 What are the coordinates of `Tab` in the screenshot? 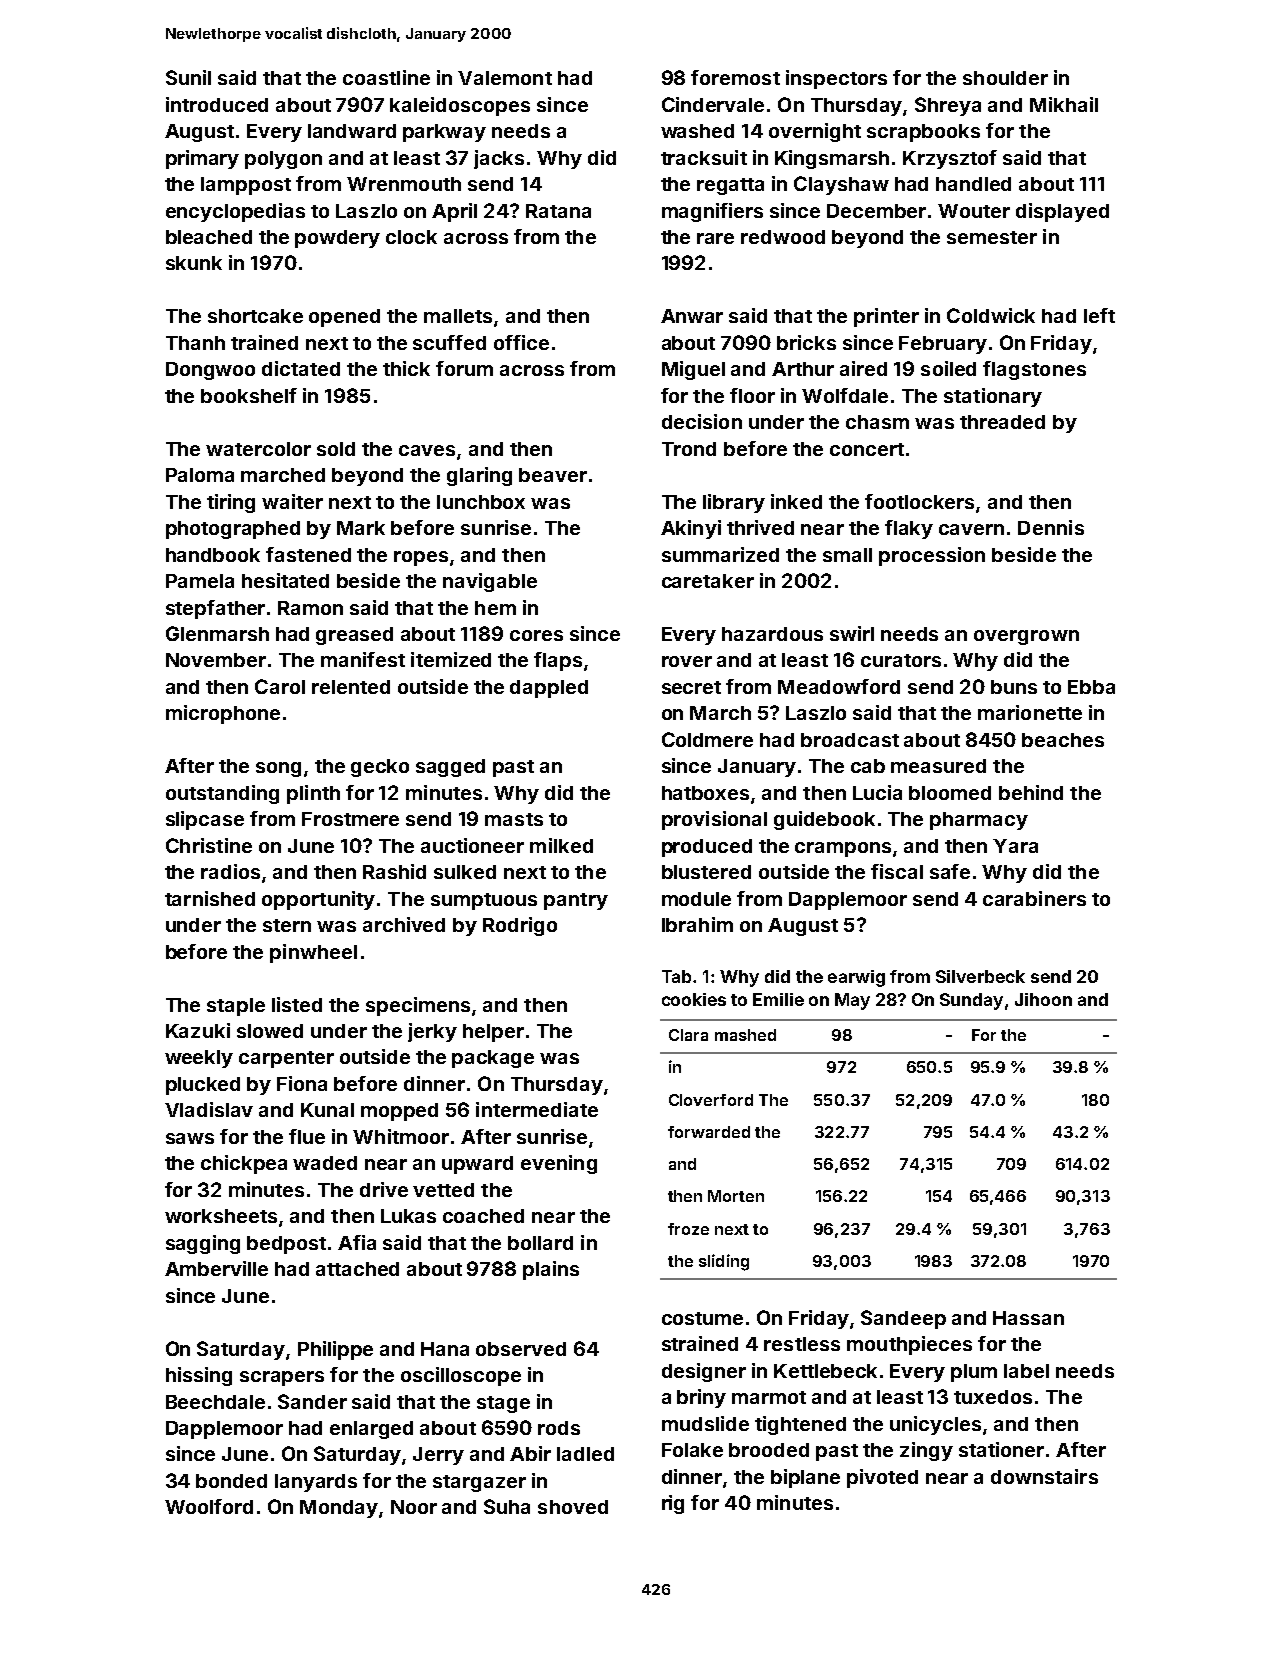 It's located at (678, 976).
